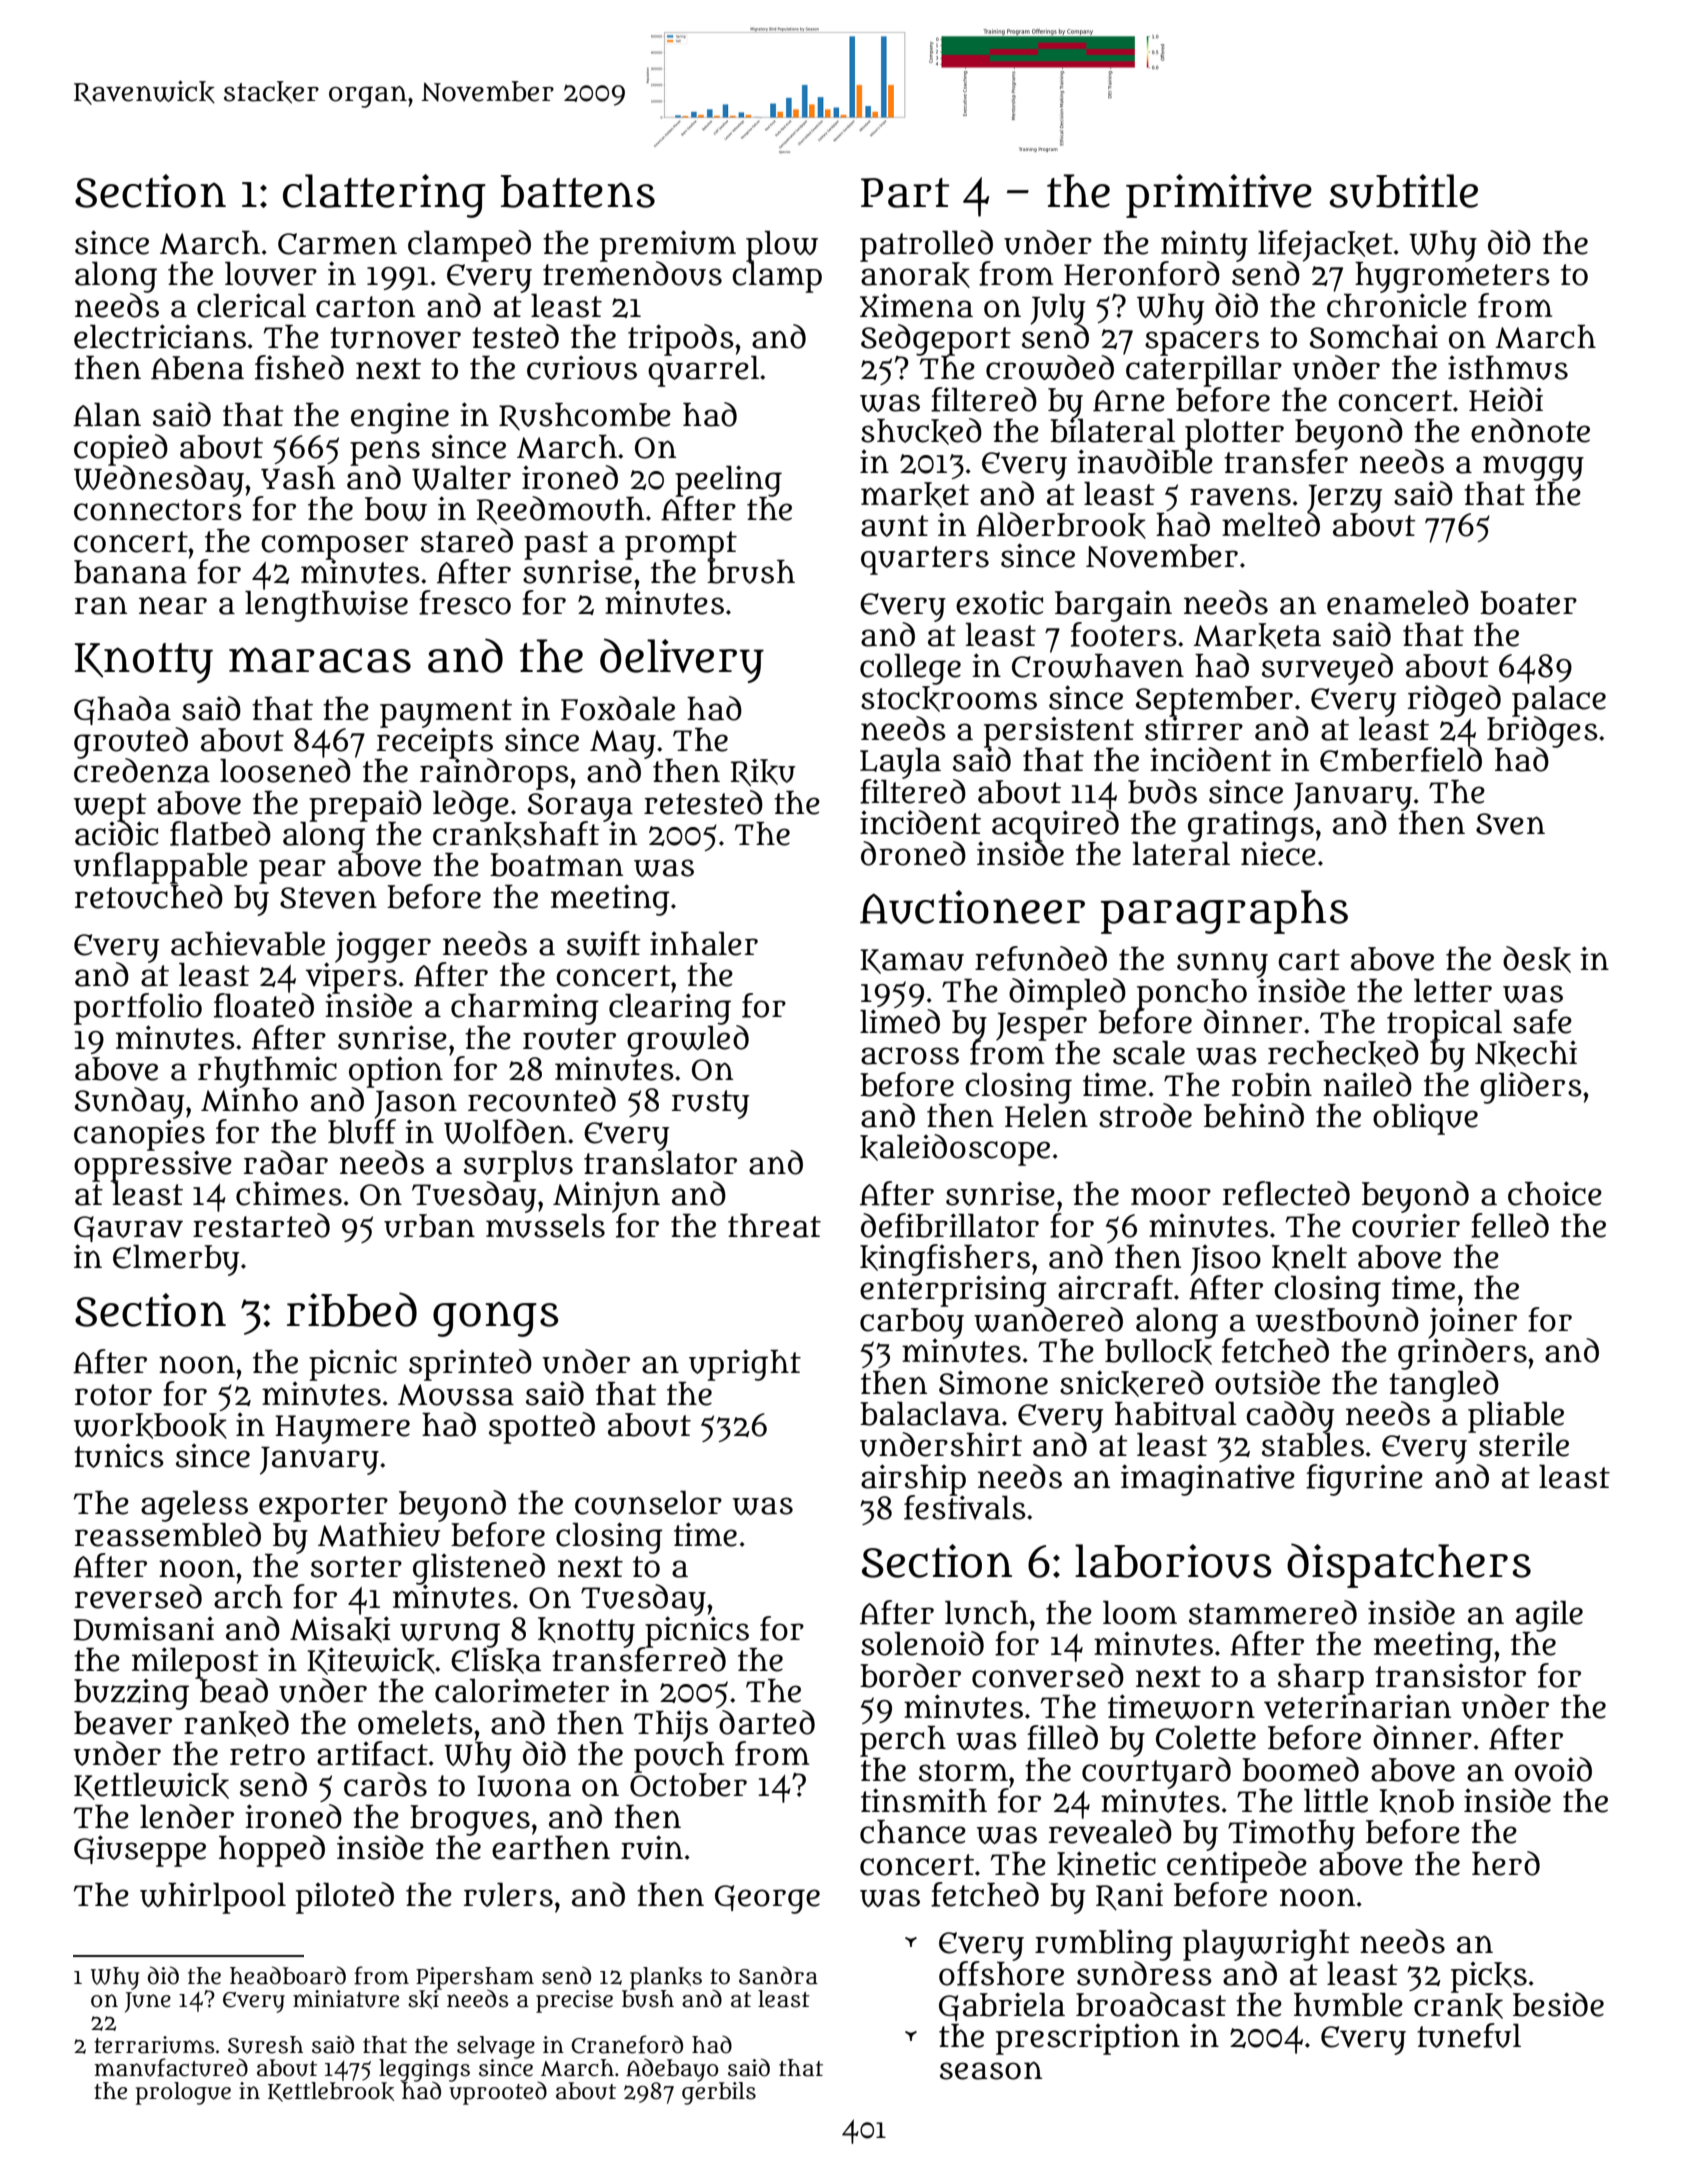 The width and height of the screenshot is (1683, 2178). Describe the element at coordinates (1542, 1021) in the screenshot. I see `safe` at that location.
